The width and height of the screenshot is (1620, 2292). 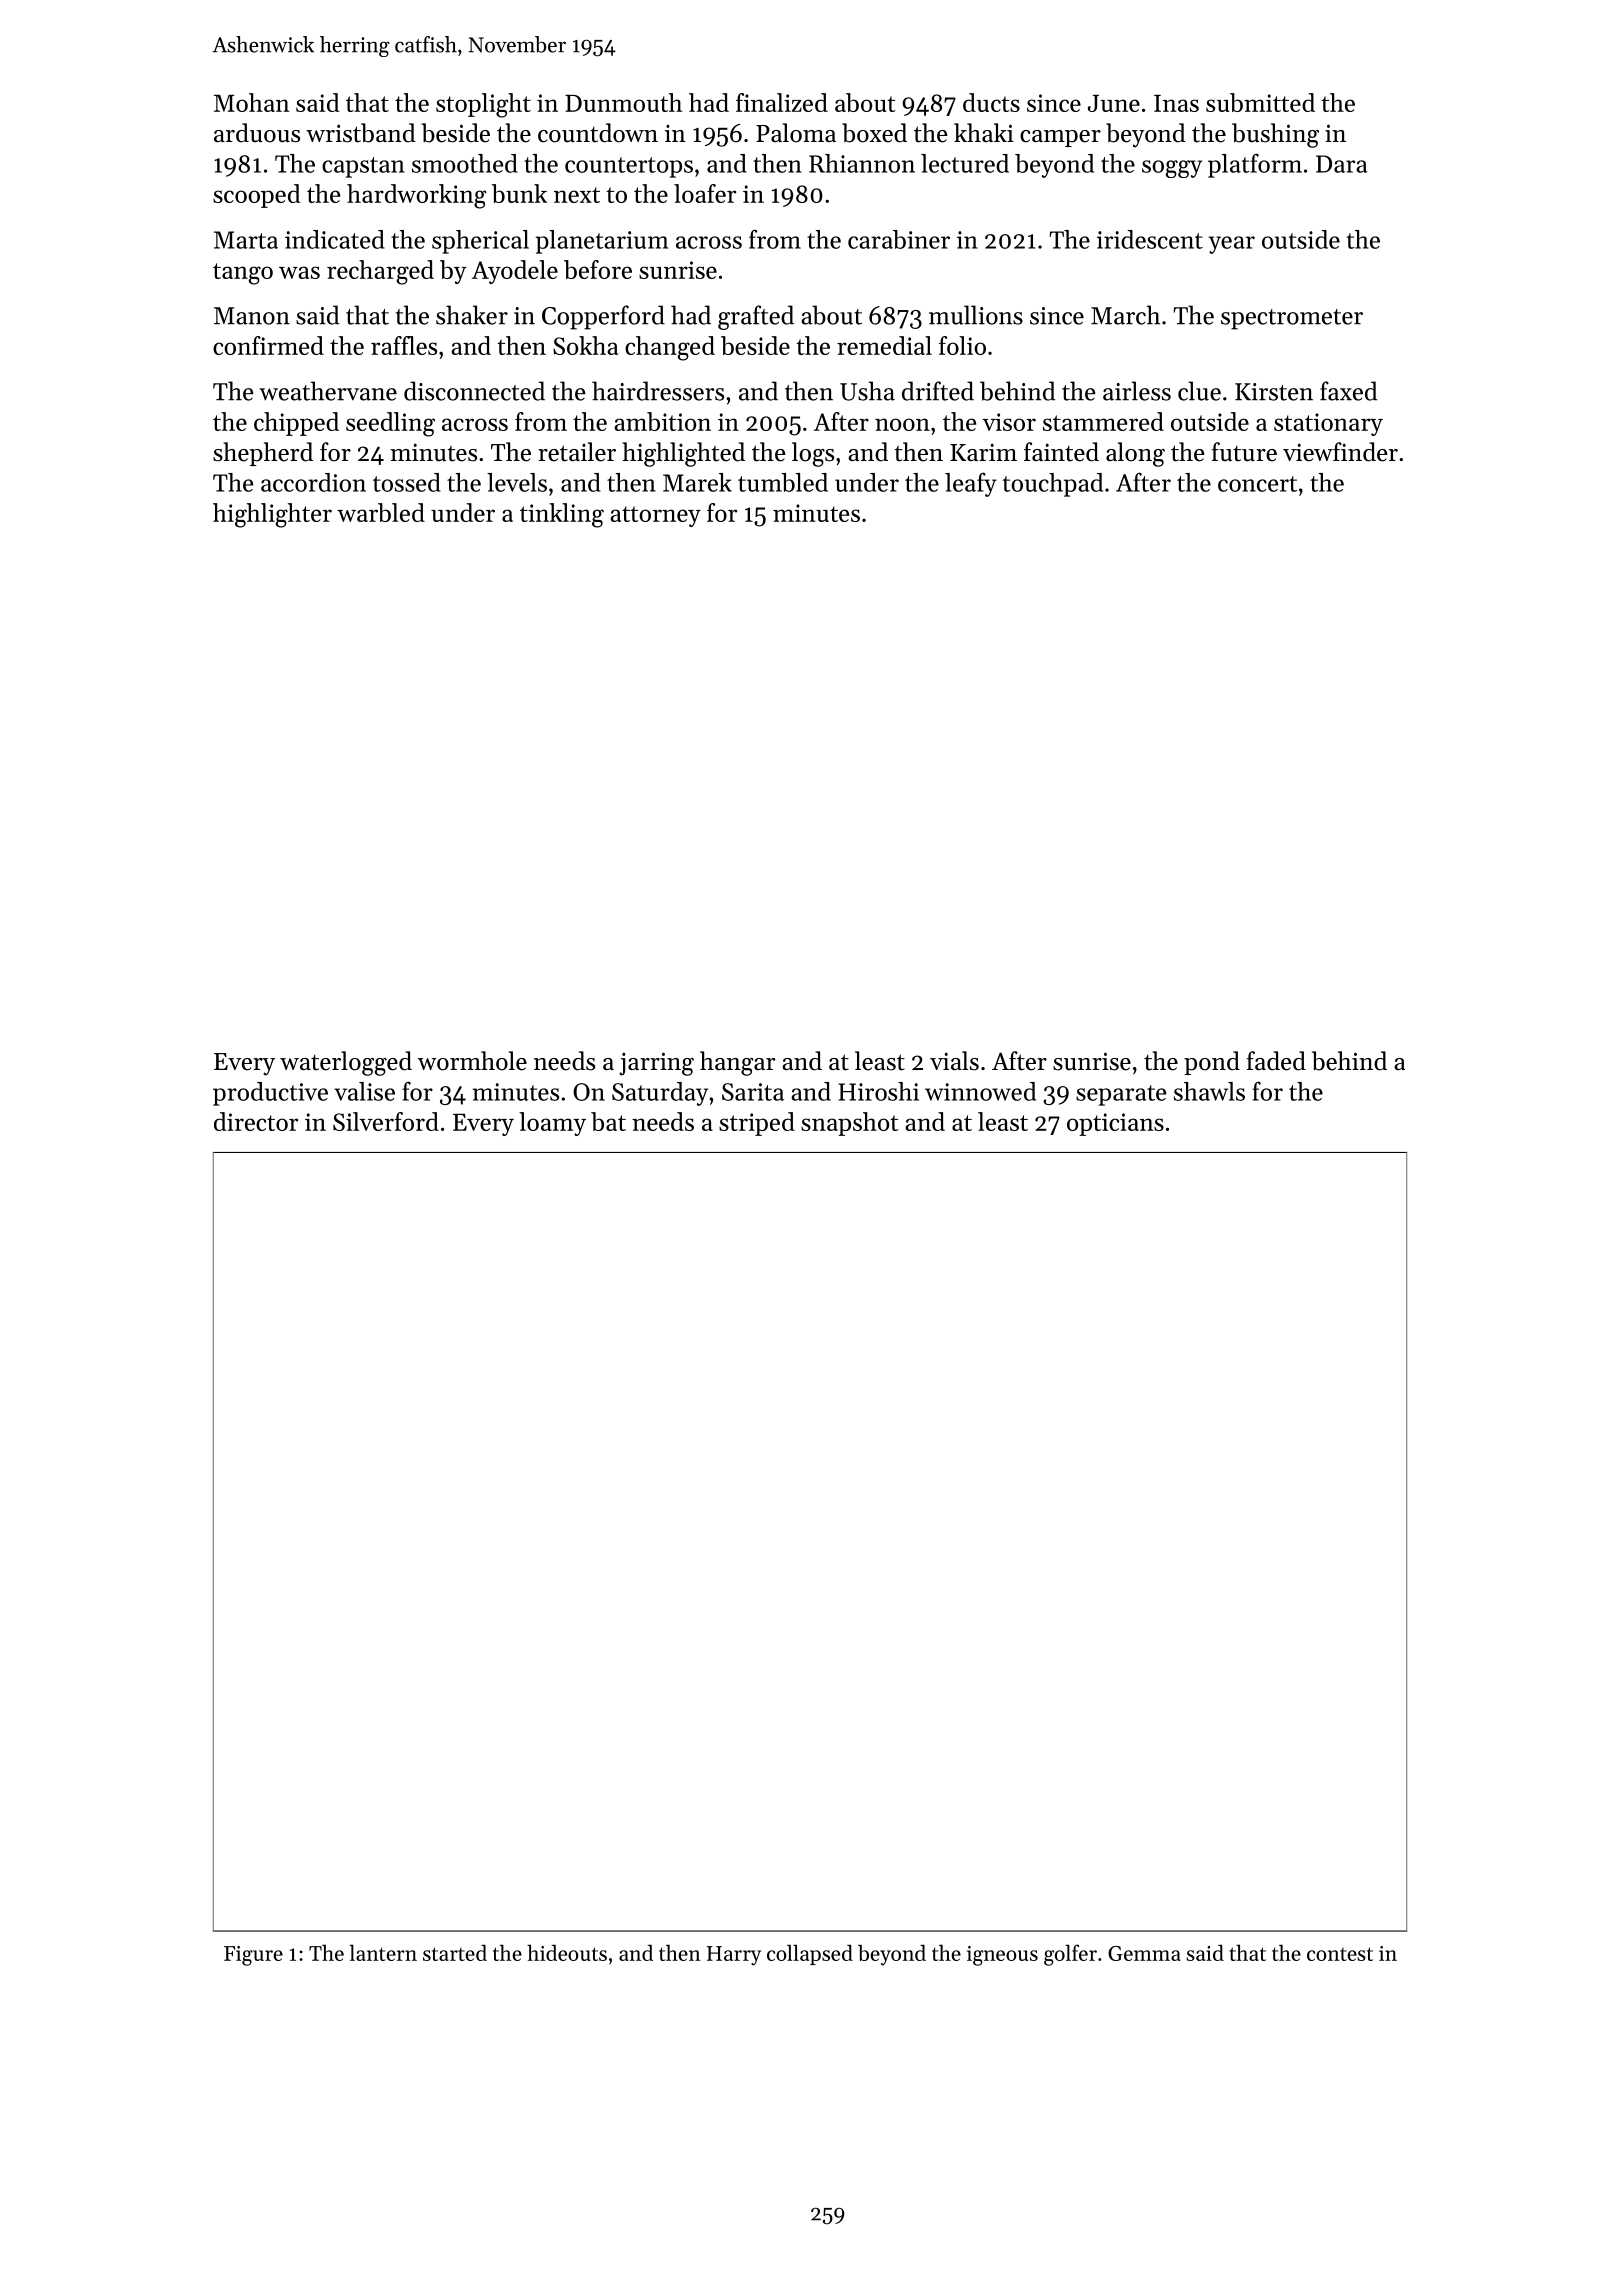 I want to click on warbled, so click(x=381, y=512).
